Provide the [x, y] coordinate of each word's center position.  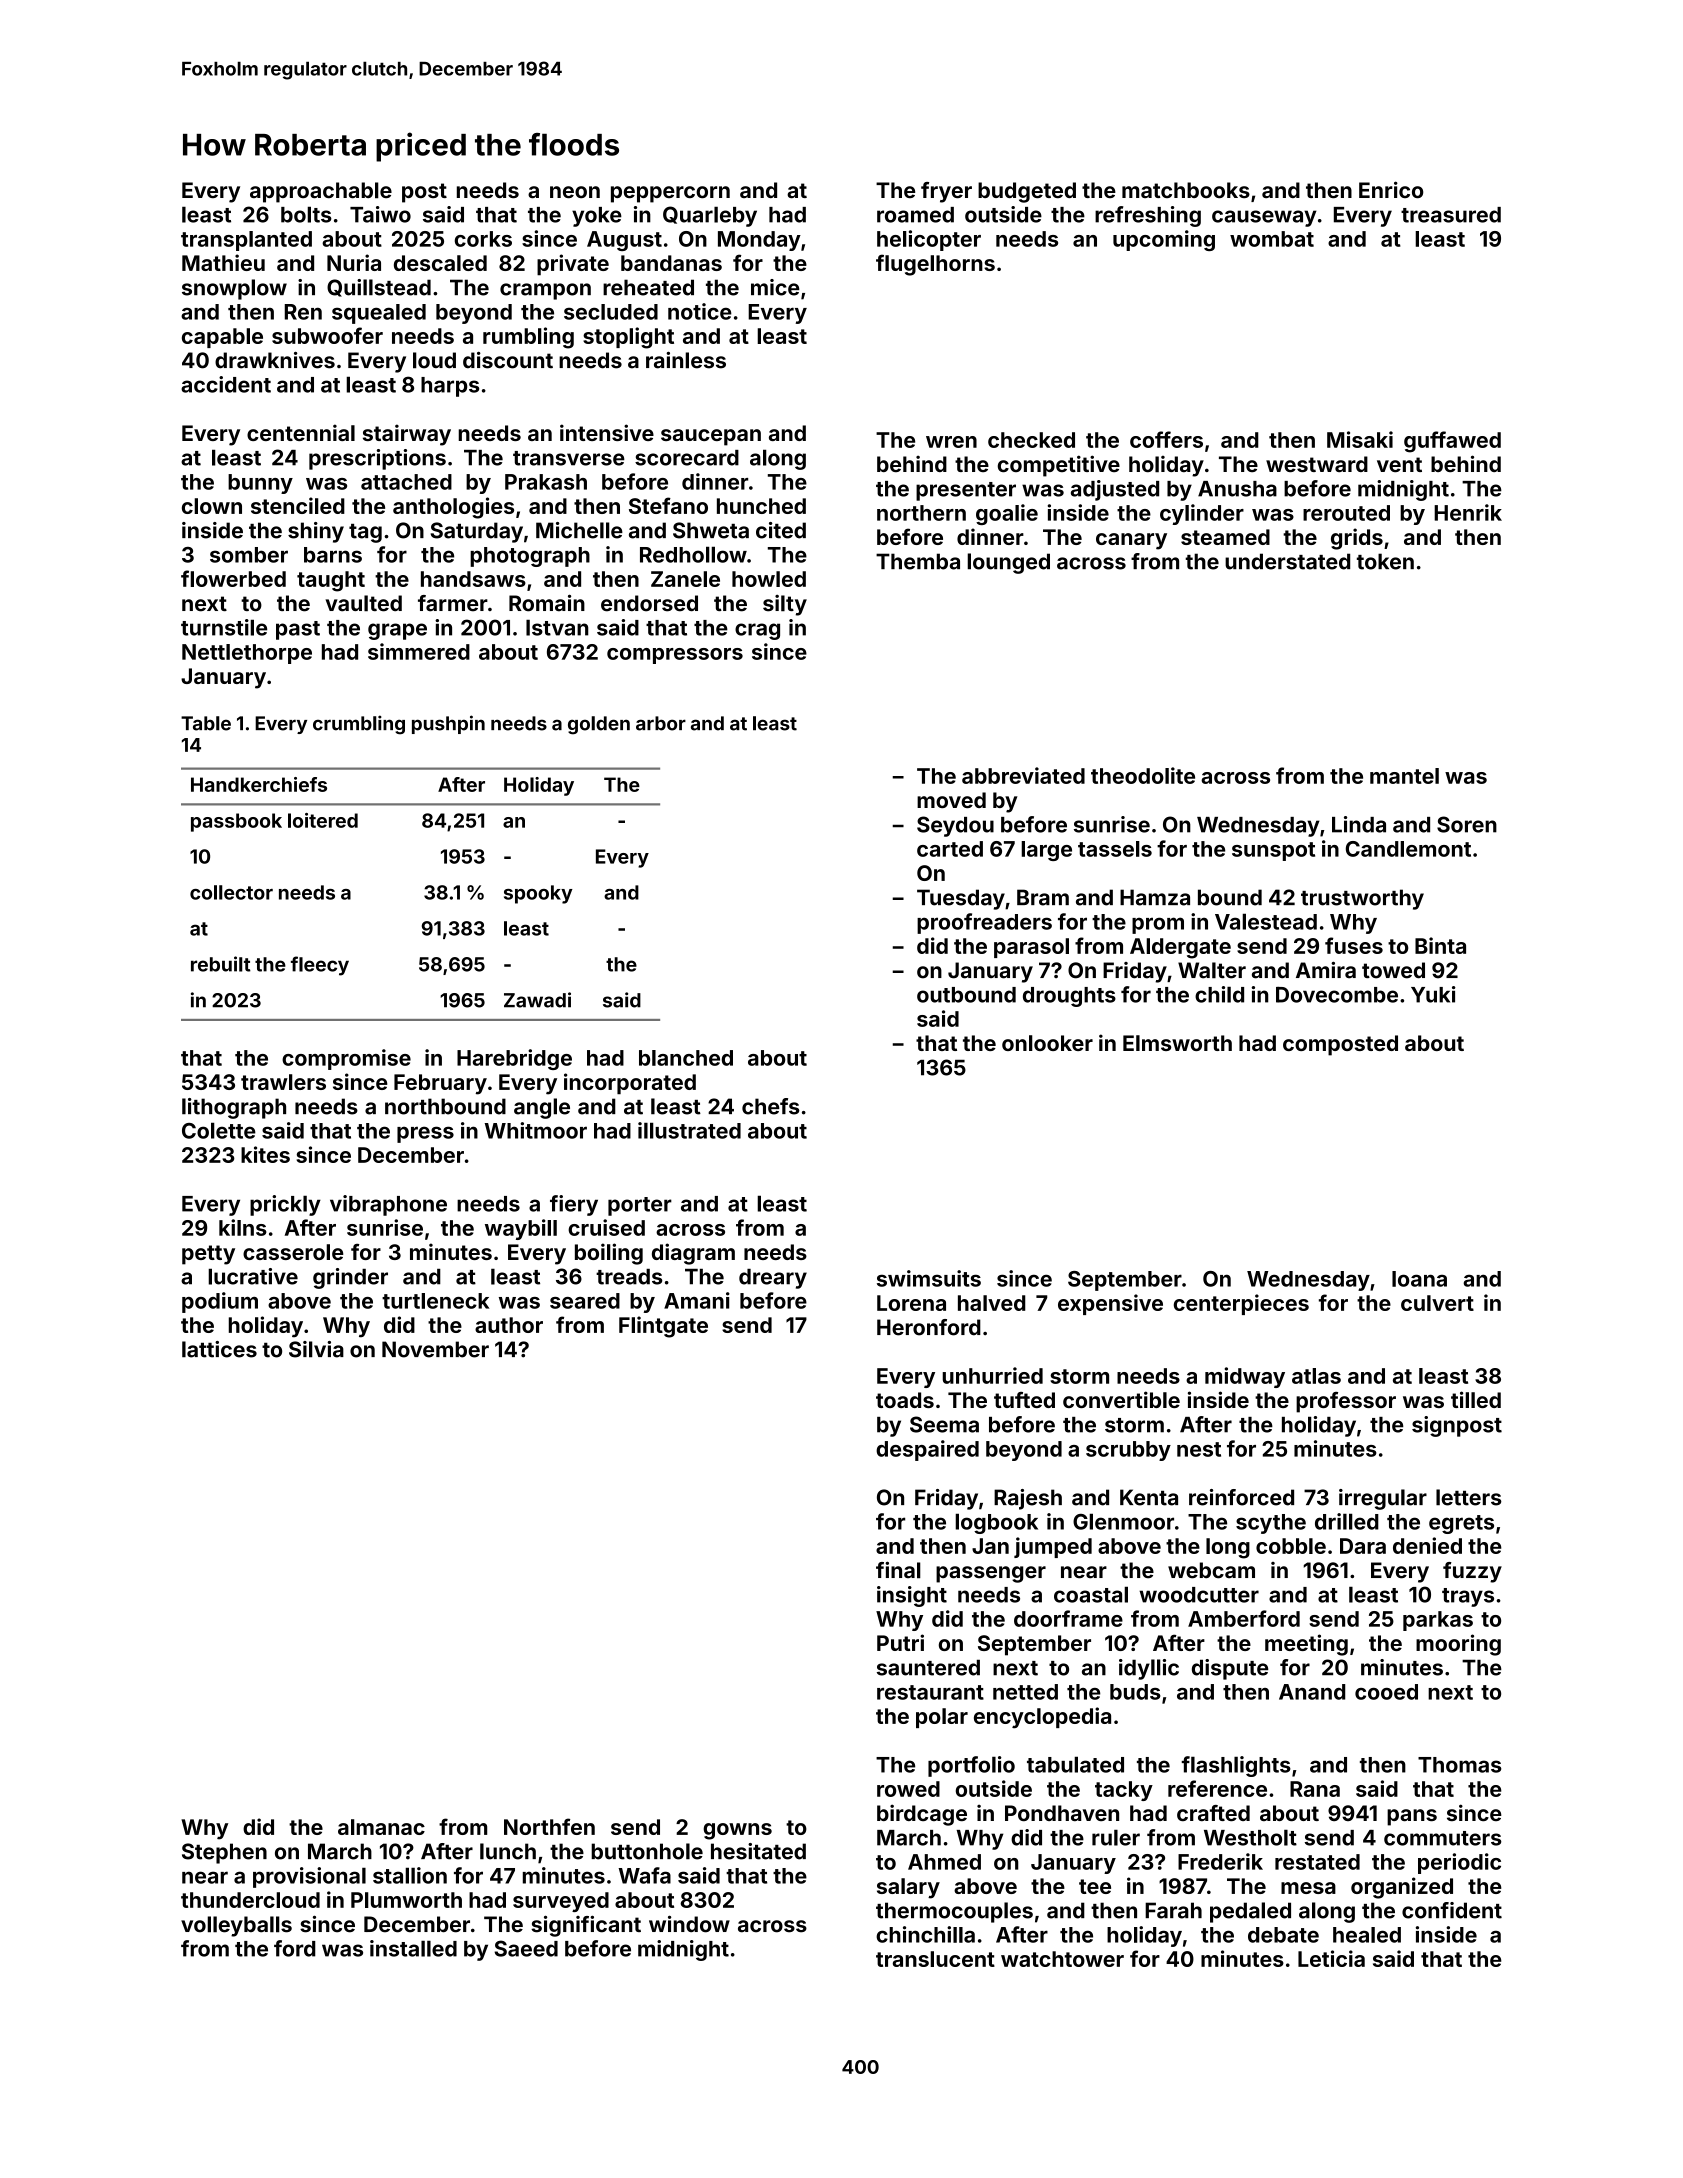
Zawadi [537, 1000]
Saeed [526, 1948]
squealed [379, 314]
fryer [946, 192]
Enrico [1391, 190]
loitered [323, 820]
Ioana [1419, 1279]
